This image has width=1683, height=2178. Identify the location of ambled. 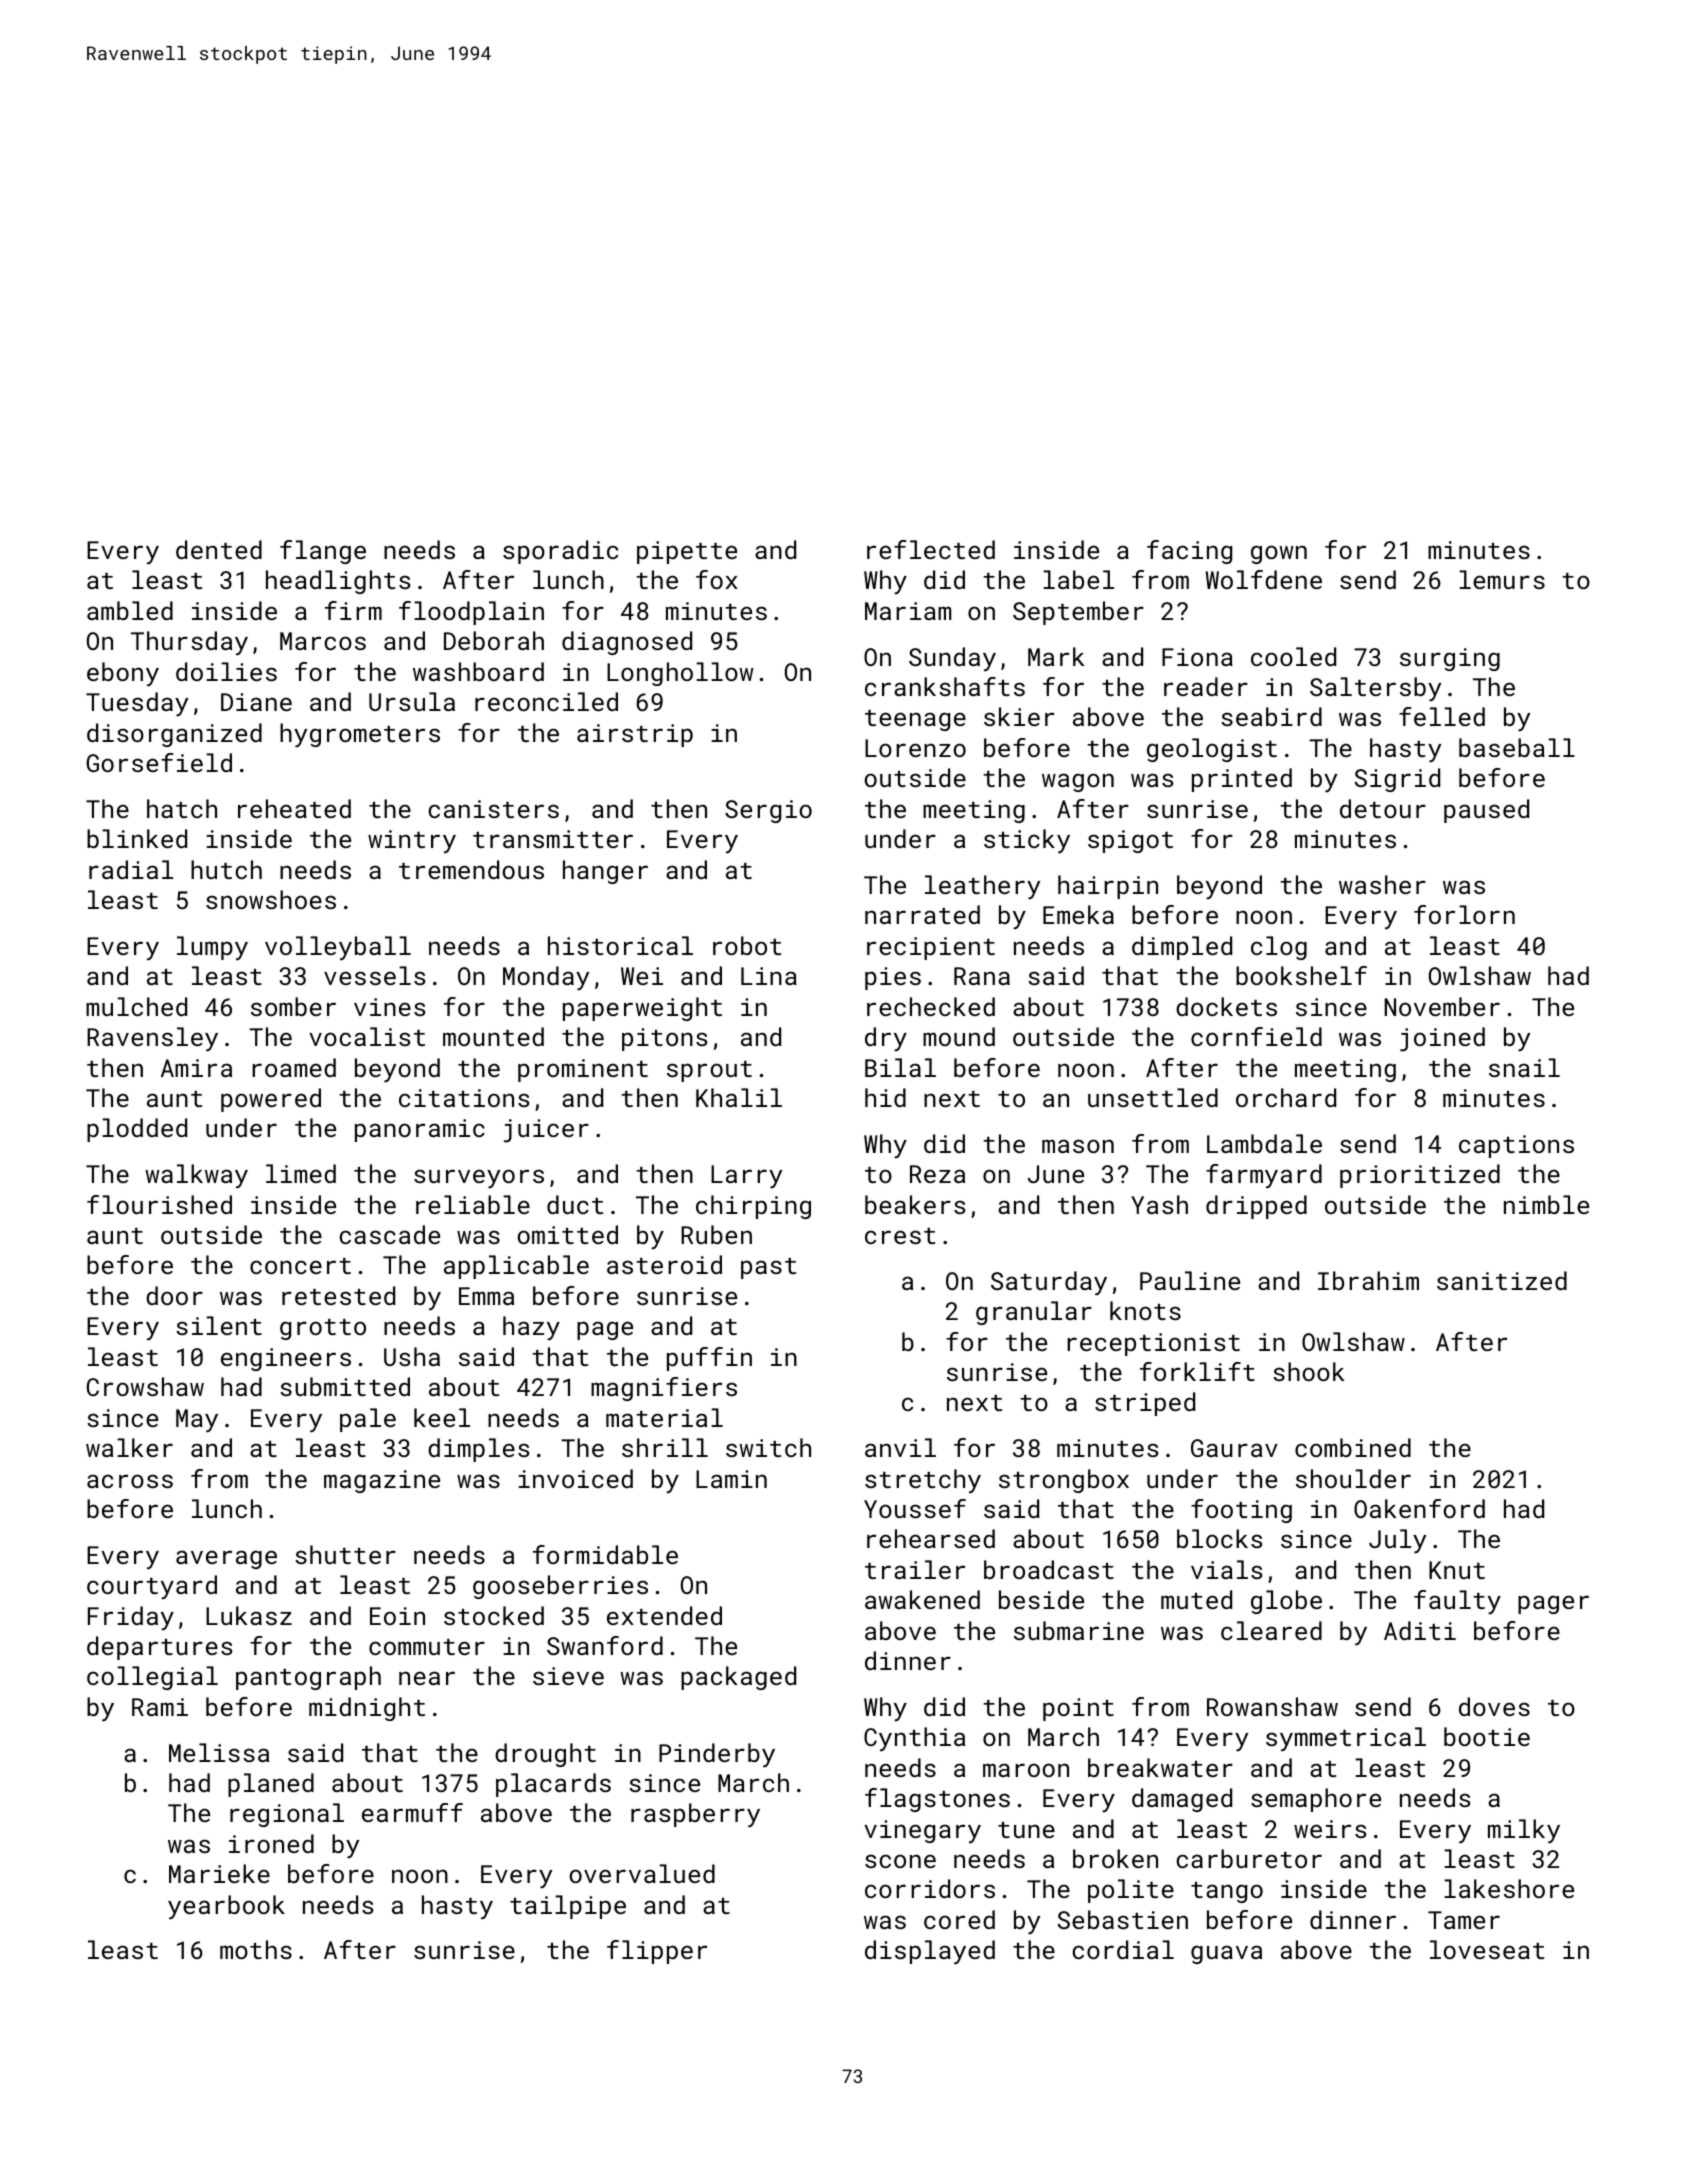
(130, 610).
